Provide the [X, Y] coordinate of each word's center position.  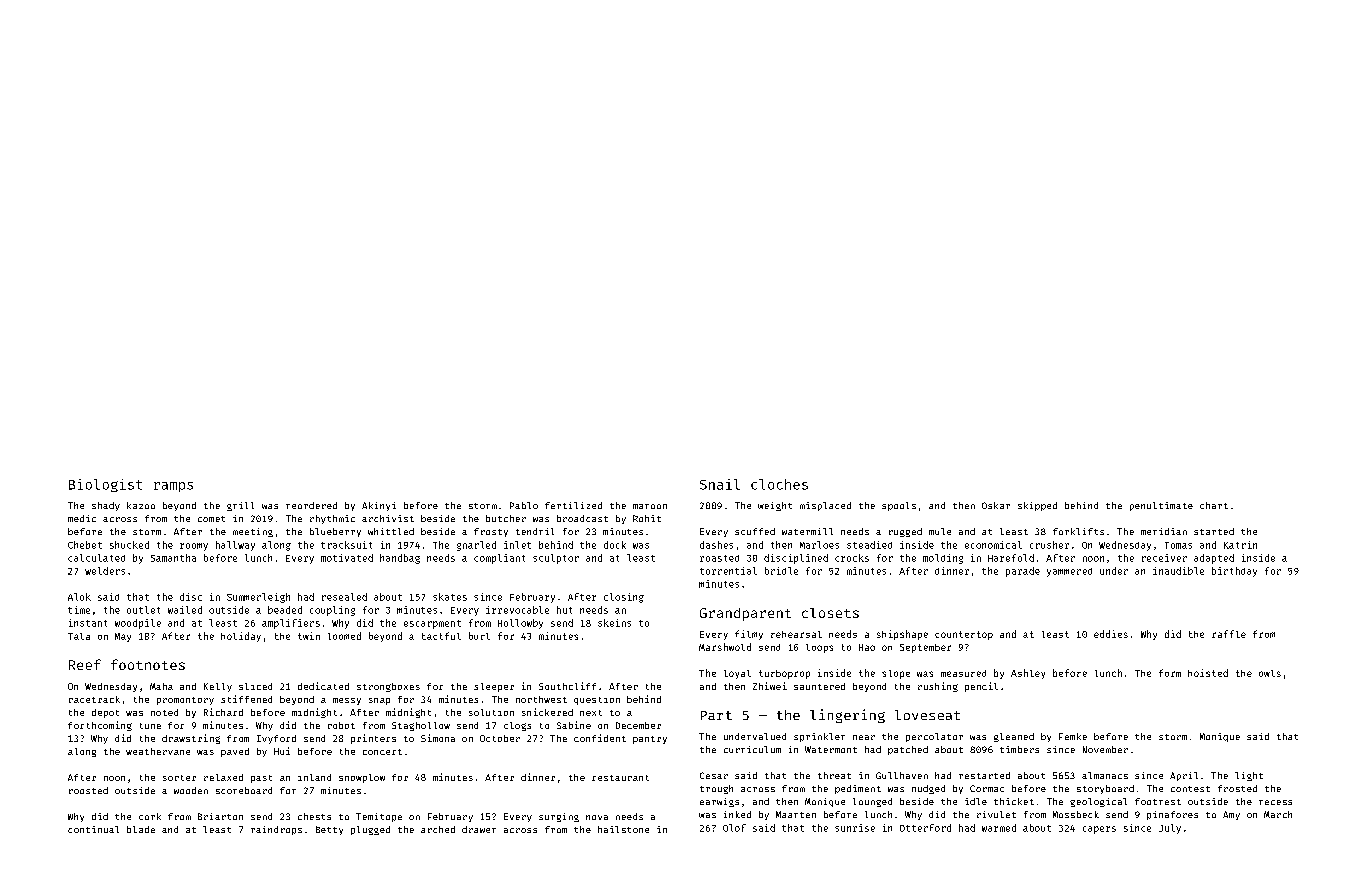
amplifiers [291, 624]
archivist [388, 518]
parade [1023, 572]
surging [559, 817]
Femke [1073, 736]
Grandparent [745, 614]
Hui [282, 751]
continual [93, 829]
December [638, 725]
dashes [716, 545]
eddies [1111, 634]
